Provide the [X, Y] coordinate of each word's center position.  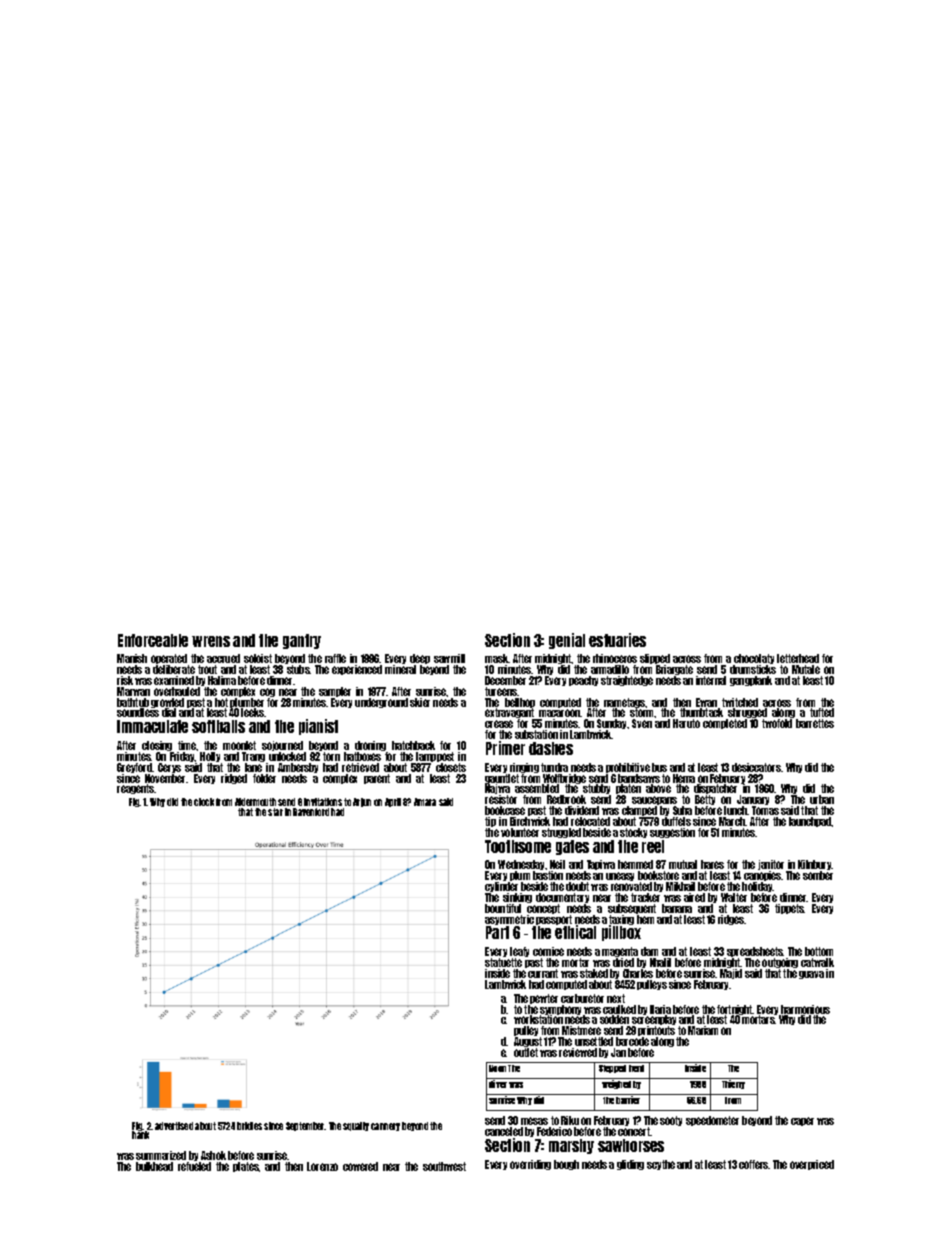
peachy [583, 681]
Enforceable [153, 640]
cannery [385, 1127]
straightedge [627, 681]
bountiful [503, 908]
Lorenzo [322, 1166]
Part [497, 932]
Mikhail [680, 886]
